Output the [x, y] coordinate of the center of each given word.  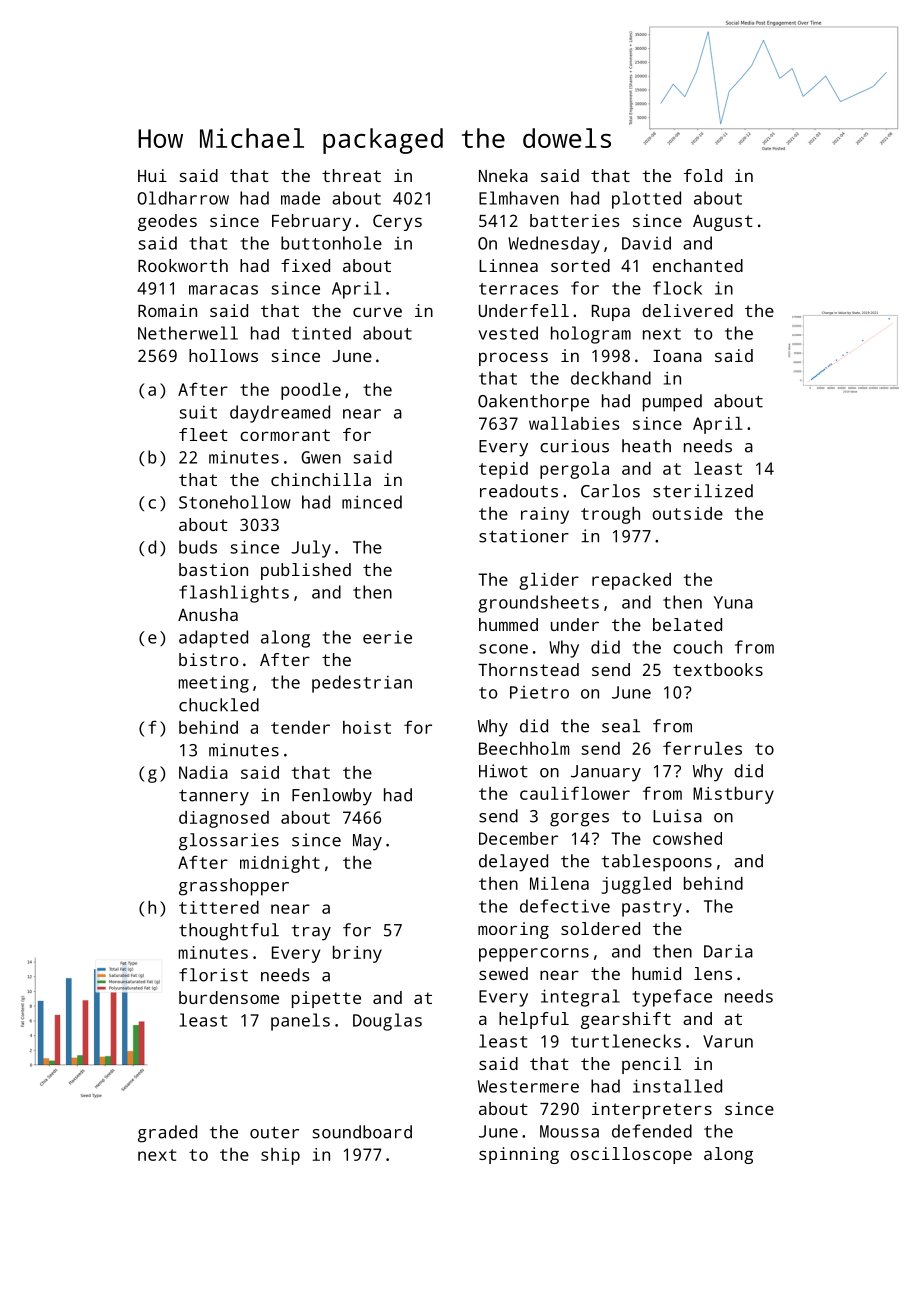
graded [167, 1134]
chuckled [219, 705]
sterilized [703, 491]
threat [351, 175]
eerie [387, 637]
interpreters [652, 1110]
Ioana [677, 356]
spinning [519, 1155]
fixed [305, 265]
